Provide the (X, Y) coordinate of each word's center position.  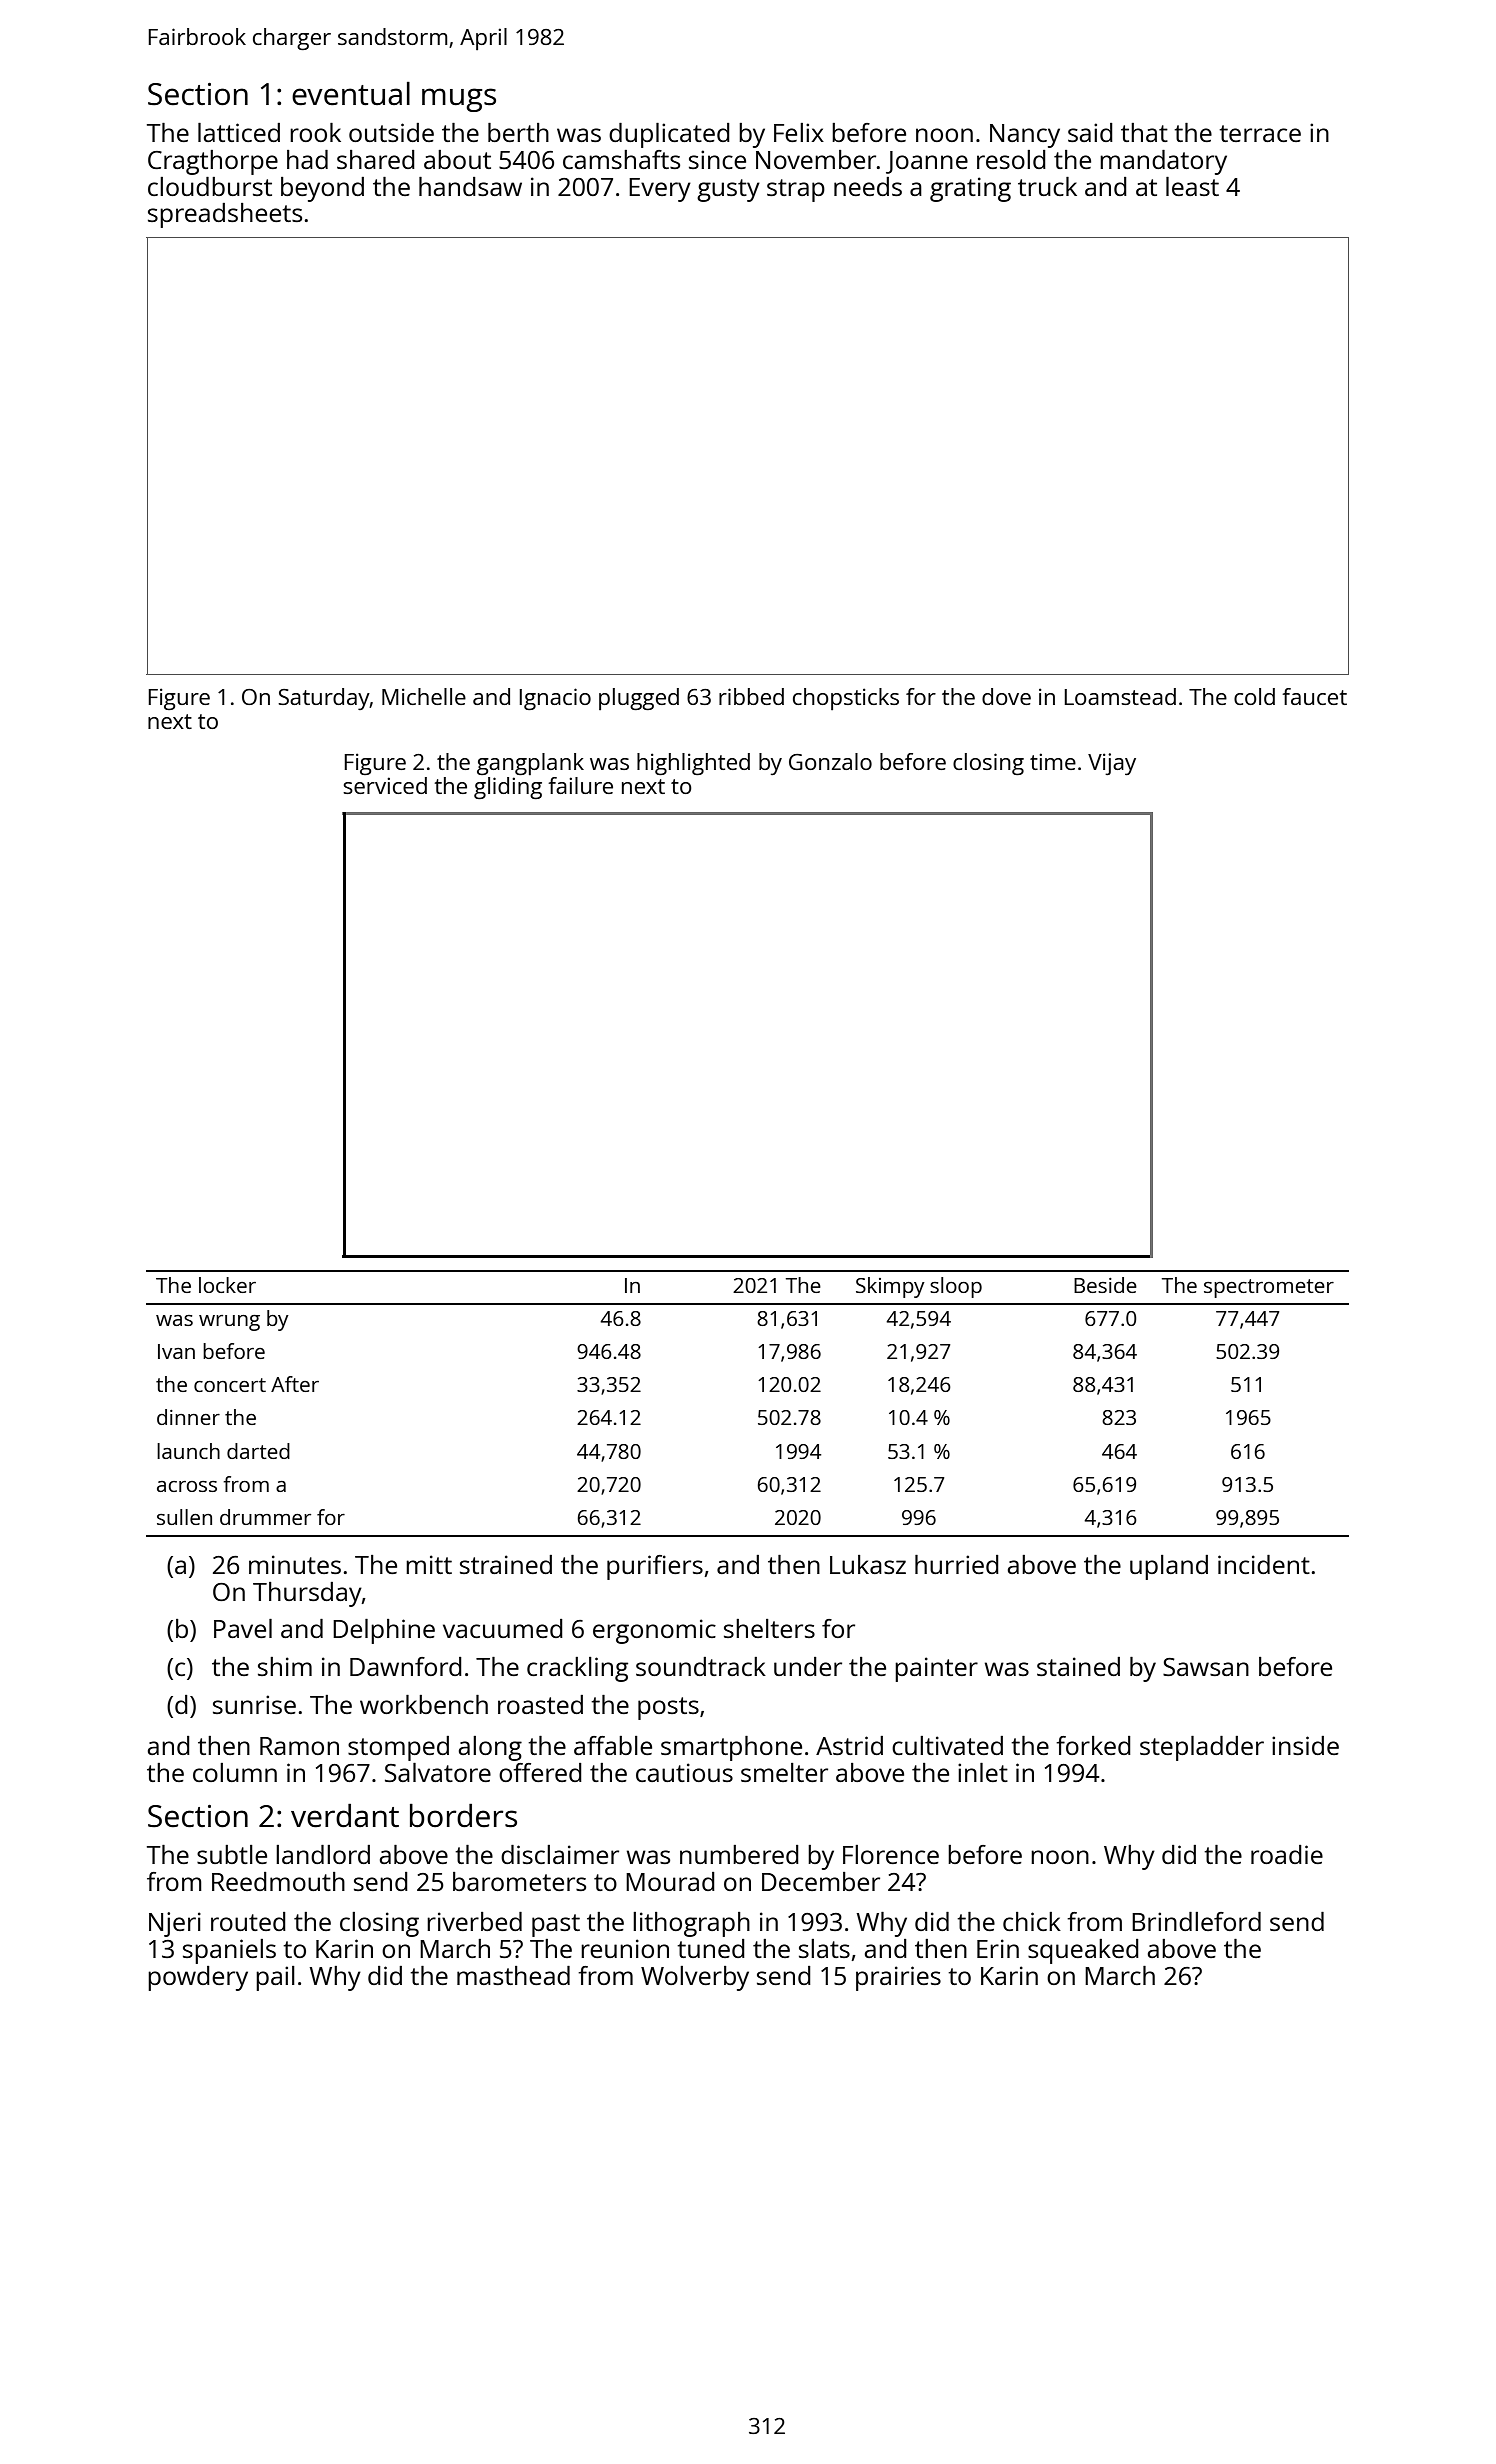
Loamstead (1120, 696)
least (1192, 186)
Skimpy (890, 1287)
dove (1006, 696)
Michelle (424, 696)
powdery (198, 1978)
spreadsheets (225, 215)
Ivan (176, 1351)
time (1053, 761)
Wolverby (695, 1978)
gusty (728, 190)
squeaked (1083, 1951)
